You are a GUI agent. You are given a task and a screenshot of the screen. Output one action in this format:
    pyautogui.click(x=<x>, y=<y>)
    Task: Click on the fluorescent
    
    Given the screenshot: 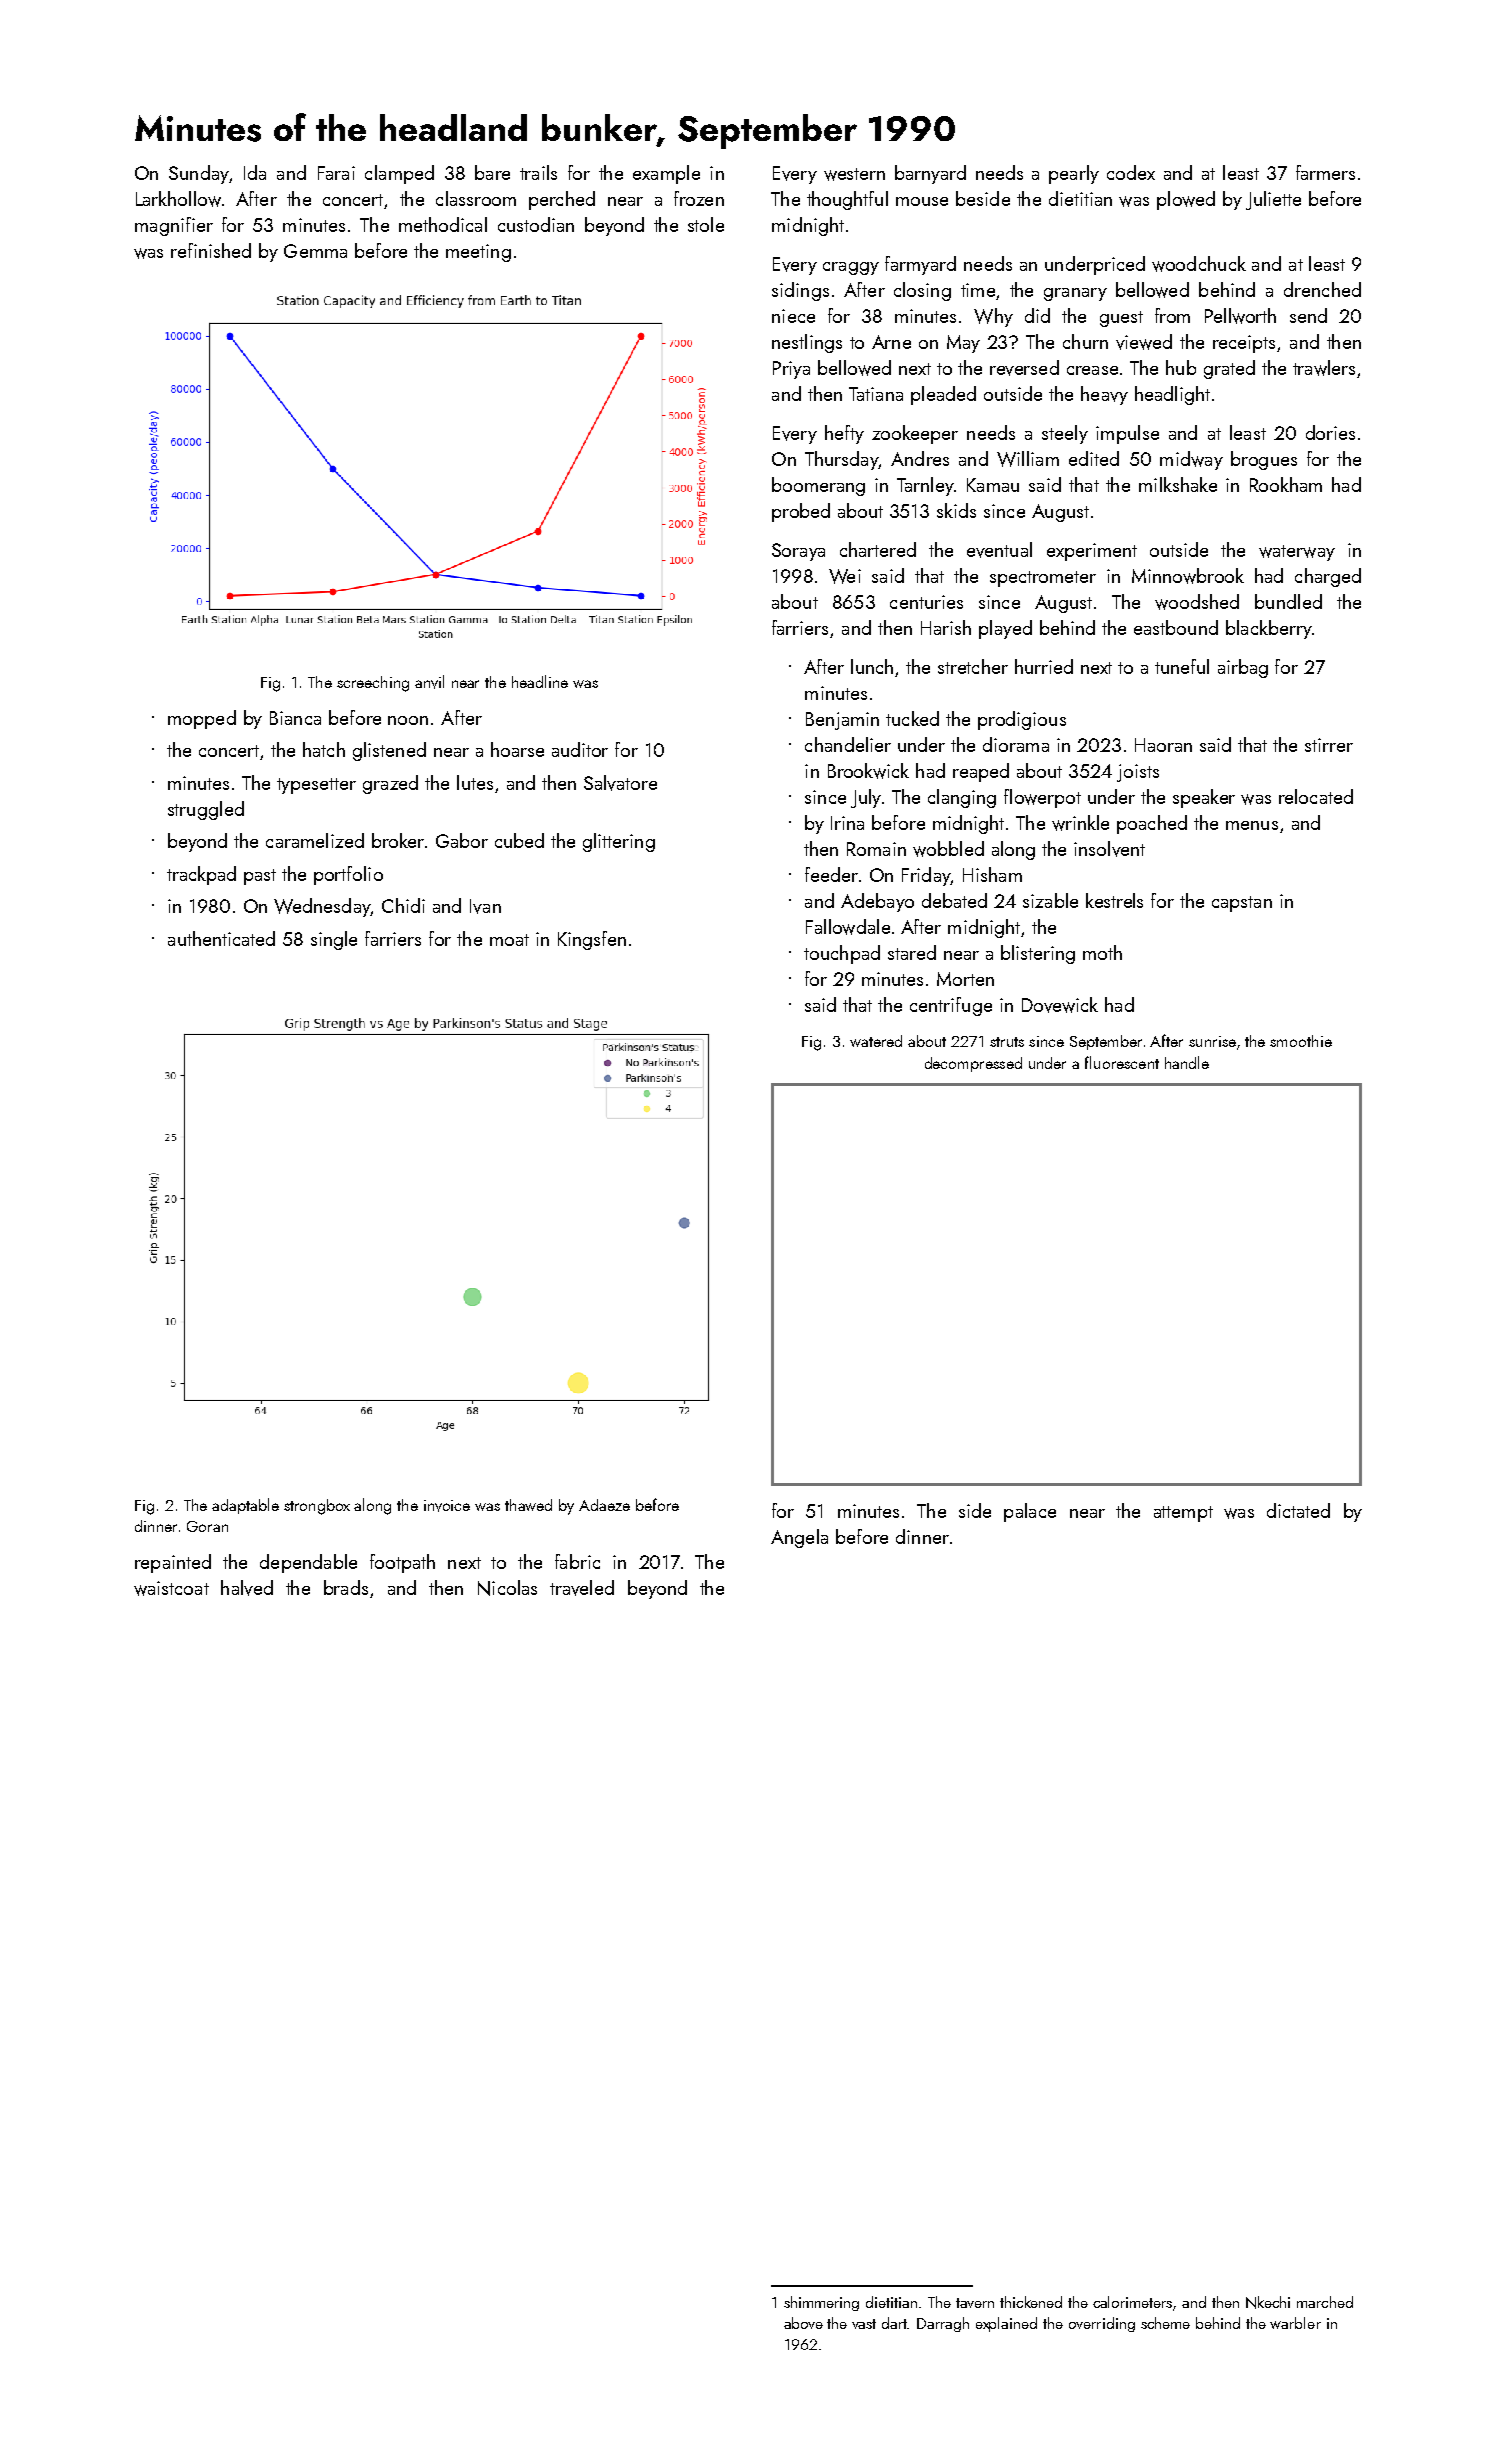 What is the action you would take?
    pyautogui.click(x=1122, y=1062)
